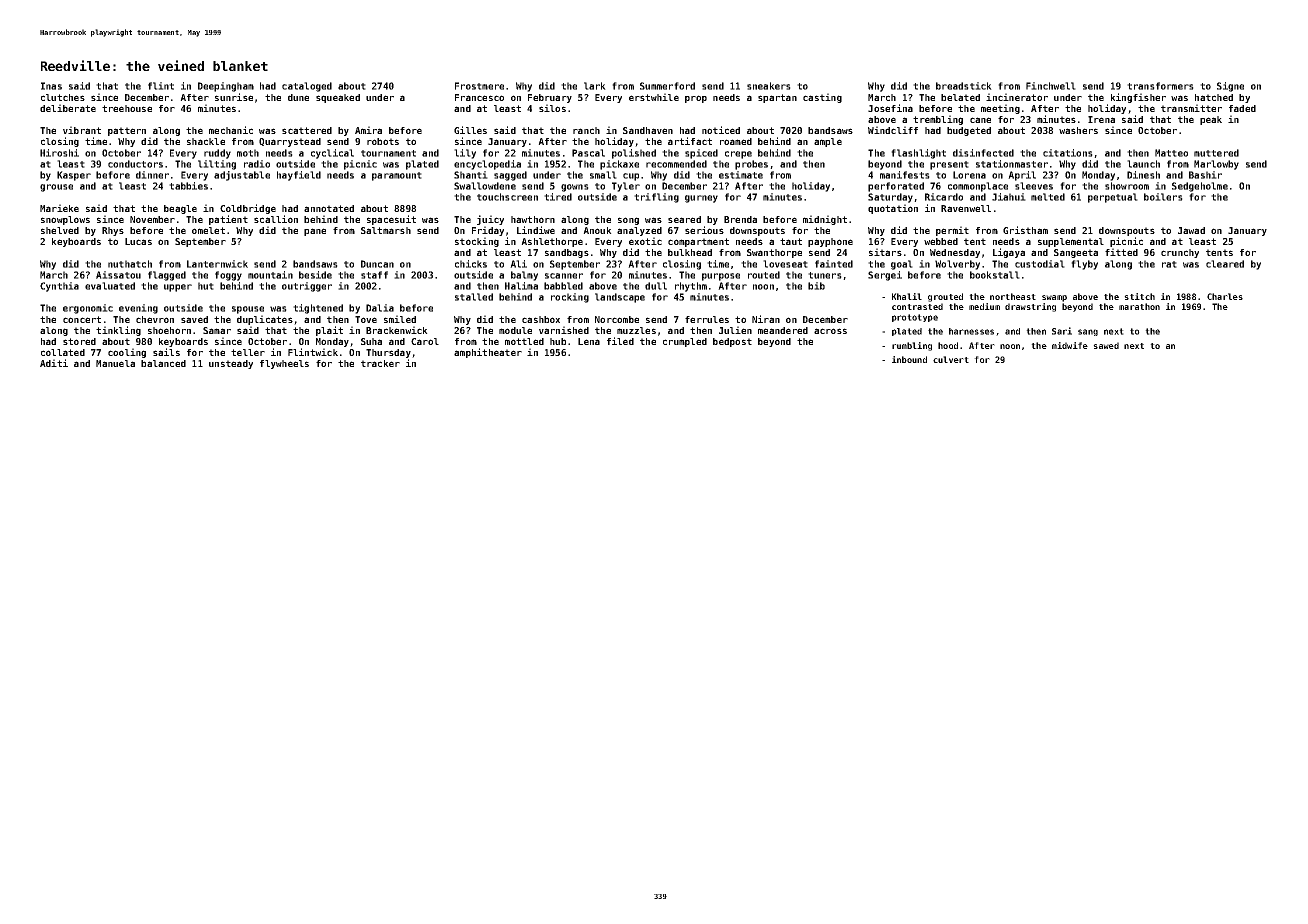 Image resolution: width=1308 pixels, height=924 pixels. Describe the element at coordinates (1143, 175) in the image. I see `Dinesh` at that location.
